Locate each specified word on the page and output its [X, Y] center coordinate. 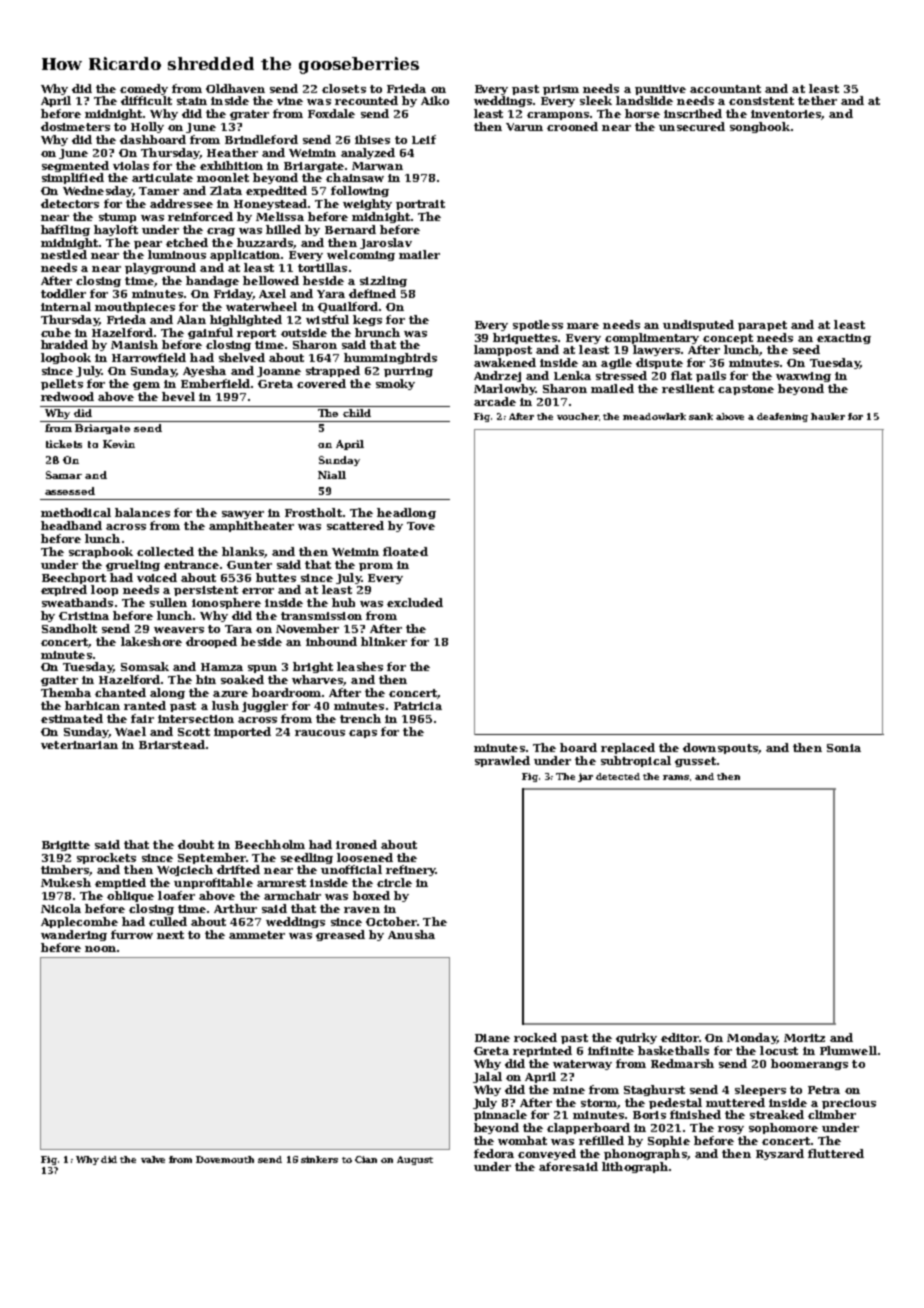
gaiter [59, 681]
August [415, 1160]
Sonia [844, 748]
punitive [660, 90]
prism [561, 90]
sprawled [502, 761]
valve [153, 1159]
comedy [144, 89]
